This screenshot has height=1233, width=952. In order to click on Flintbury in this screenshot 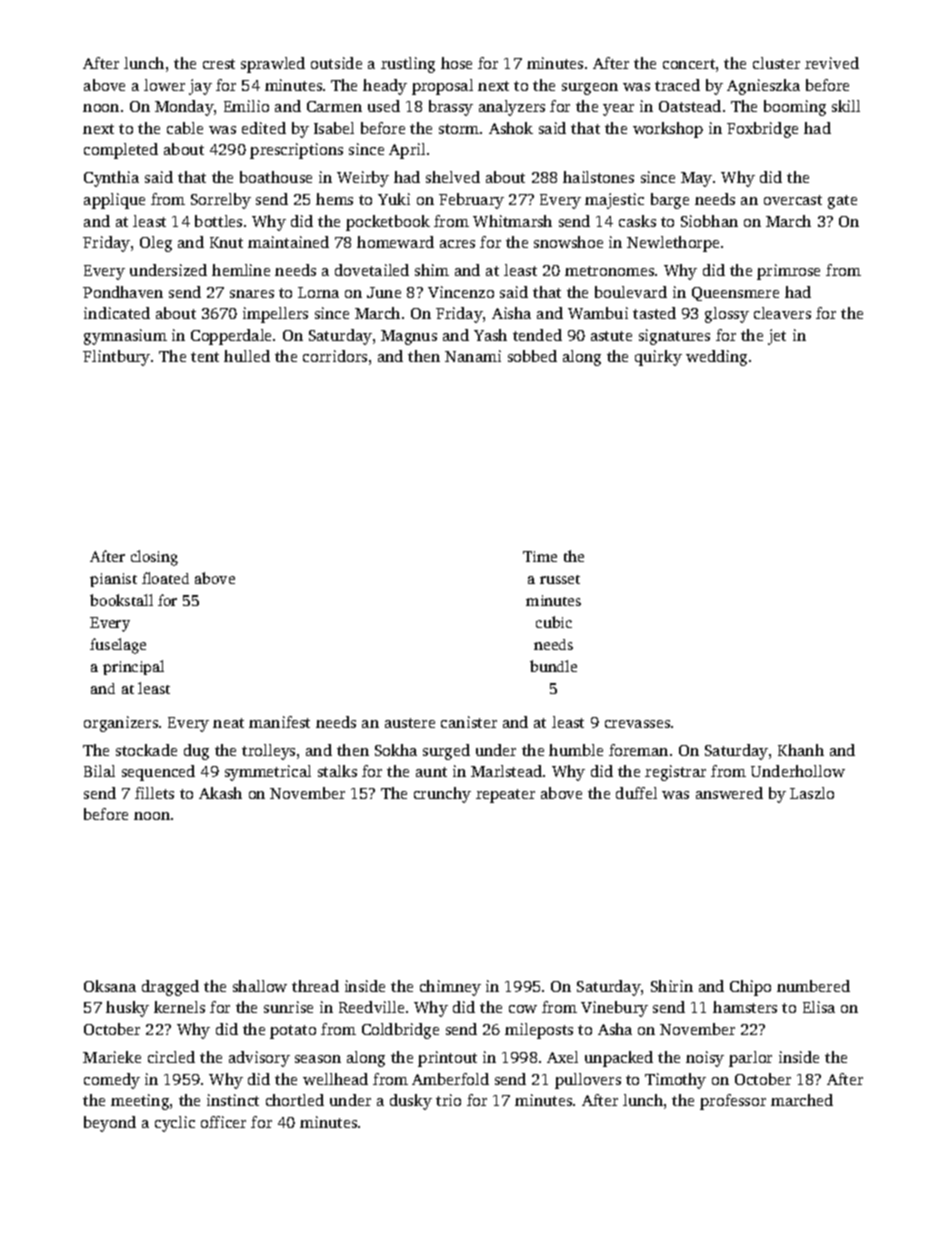, I will do `click(116, 358)`.
